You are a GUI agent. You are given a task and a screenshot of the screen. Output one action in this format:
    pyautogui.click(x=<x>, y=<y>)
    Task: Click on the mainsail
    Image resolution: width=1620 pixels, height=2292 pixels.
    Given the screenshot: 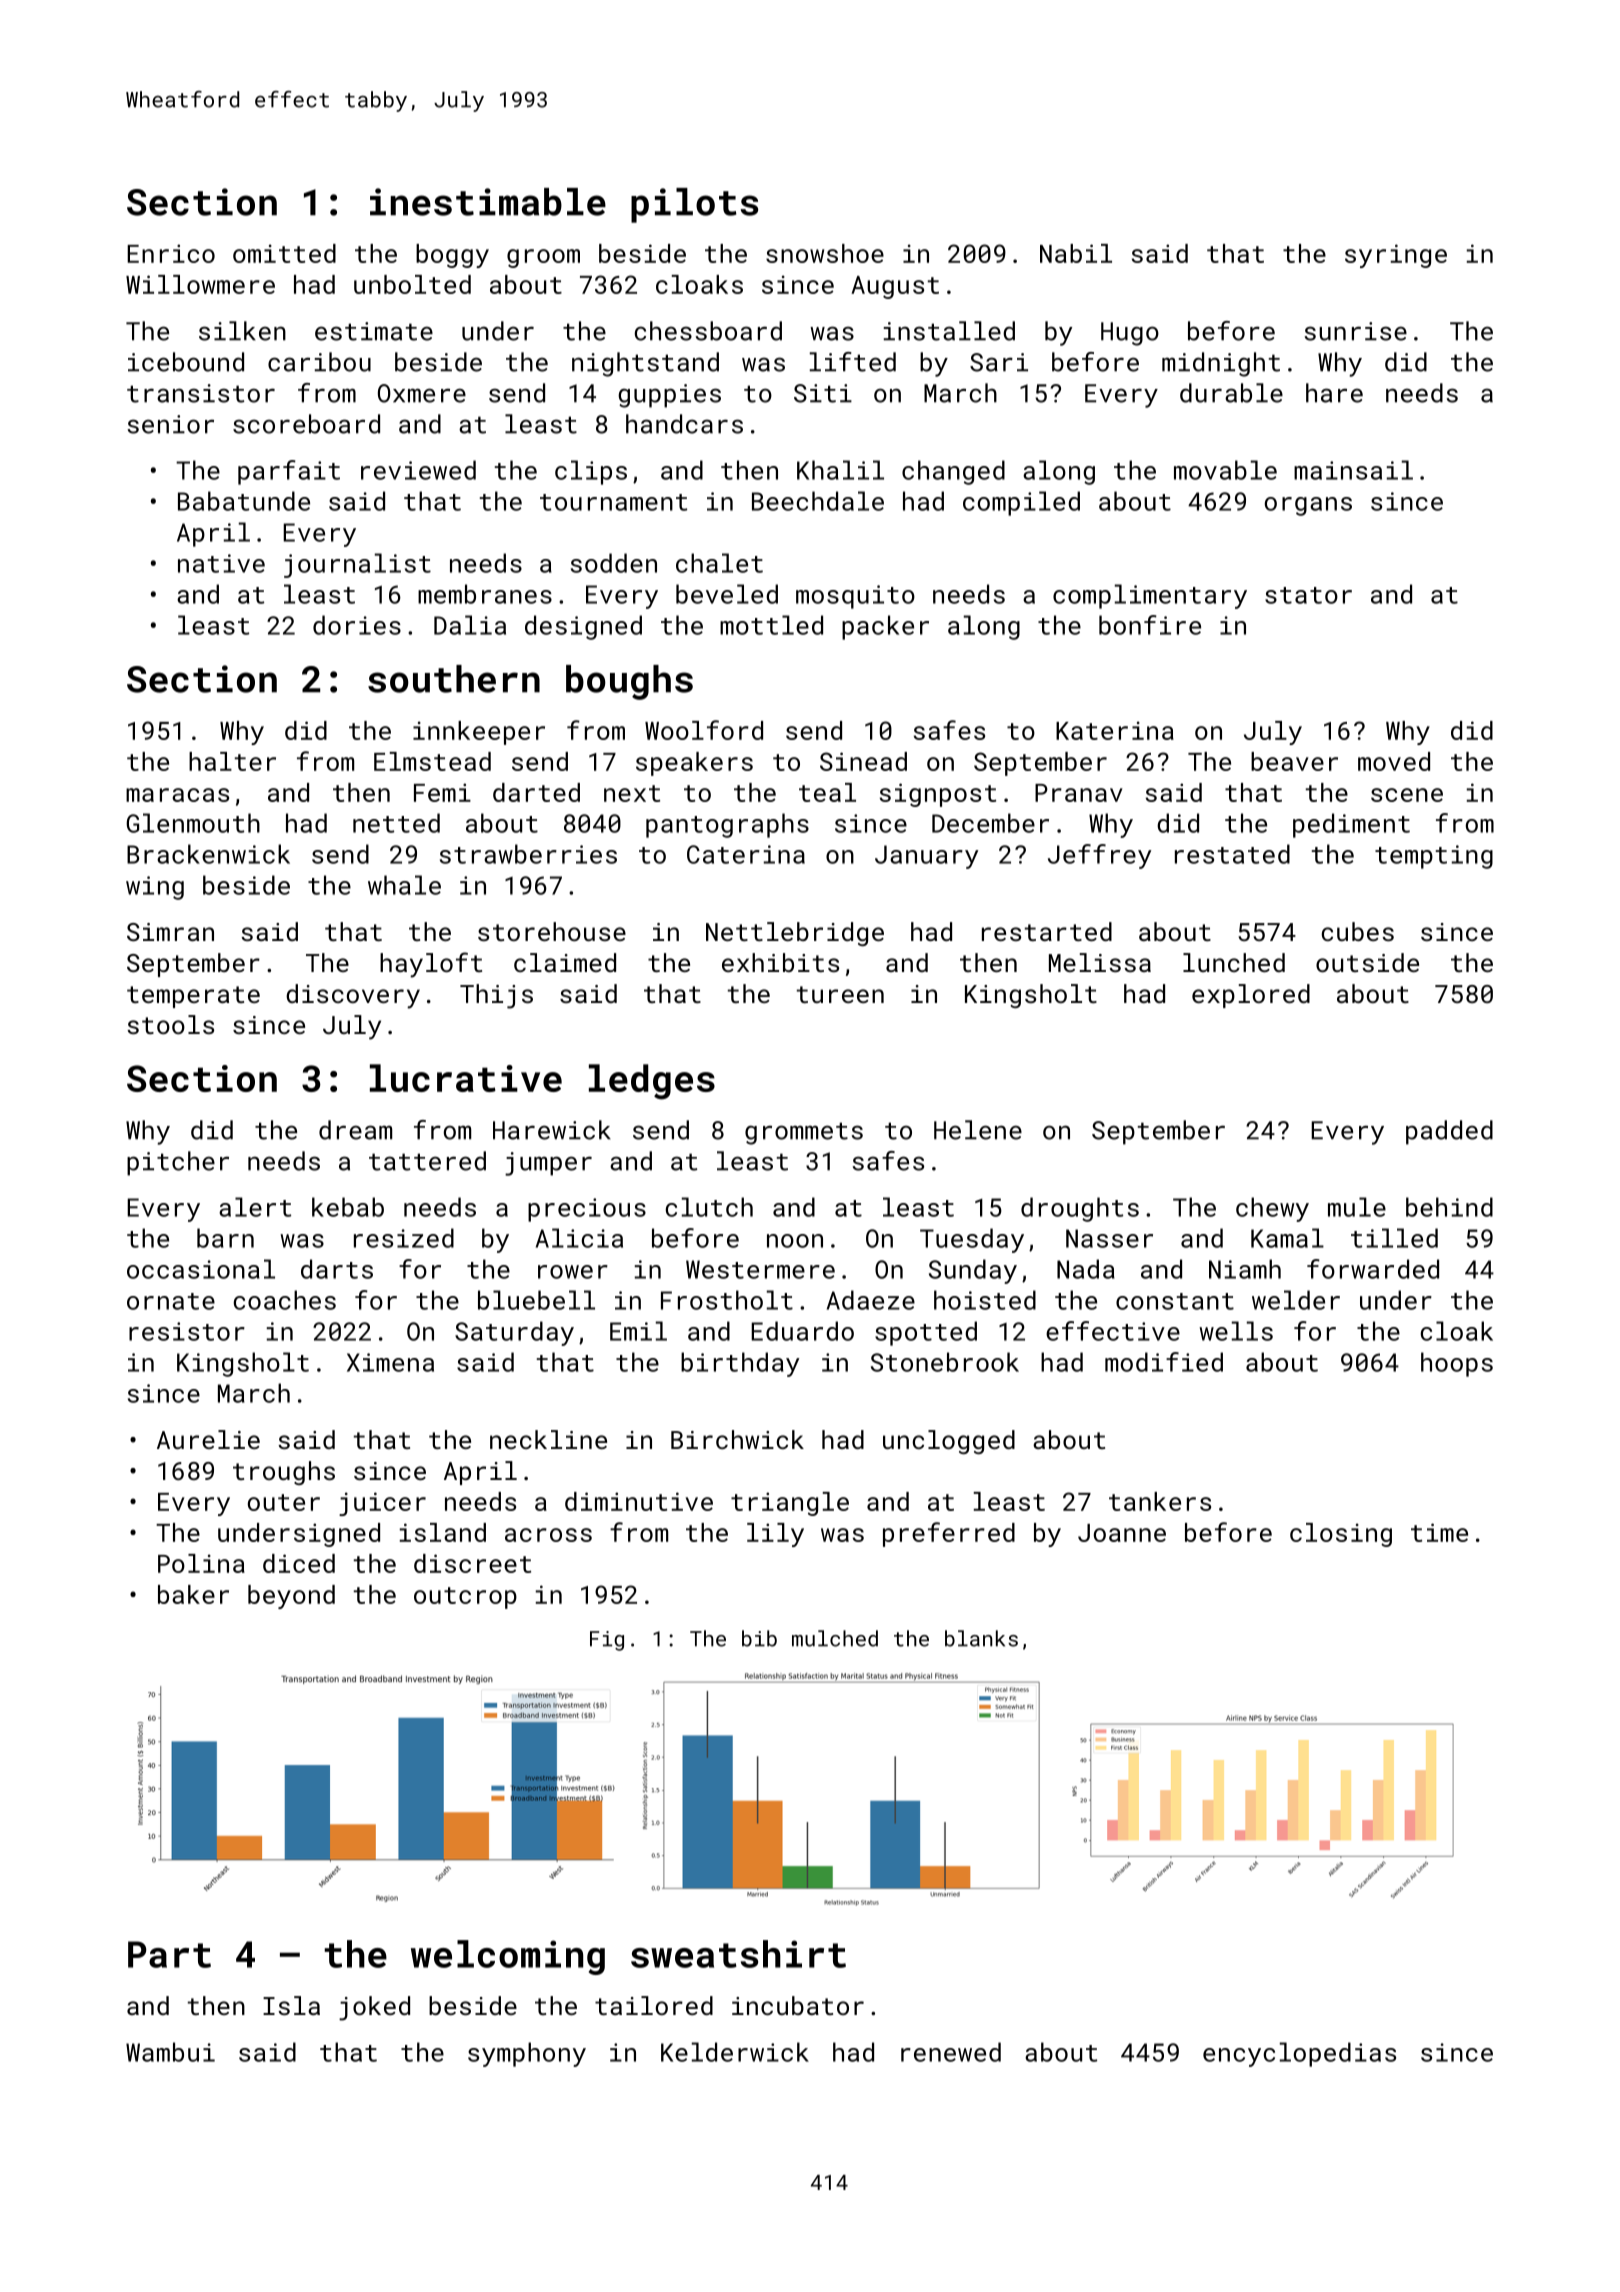 What is the action you would take?
    pyautogui.click(x=1353, y=470)
